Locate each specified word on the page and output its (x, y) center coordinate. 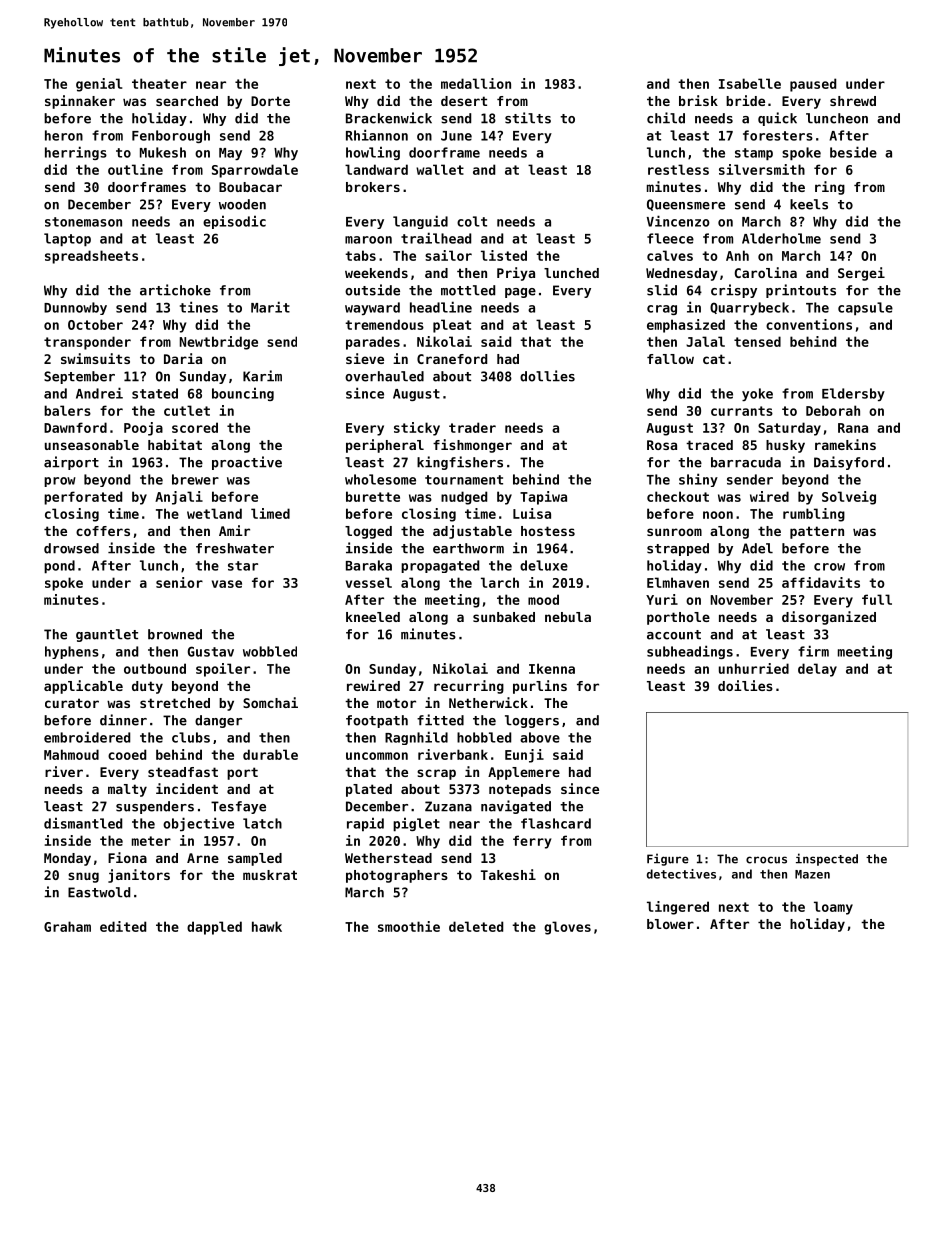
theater (159, 83)
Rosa (662, 445)
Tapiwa (543, 498)
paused (813, 85)
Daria (183, 358)
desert (464, 101)
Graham (67, 926)
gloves (567, 928)
